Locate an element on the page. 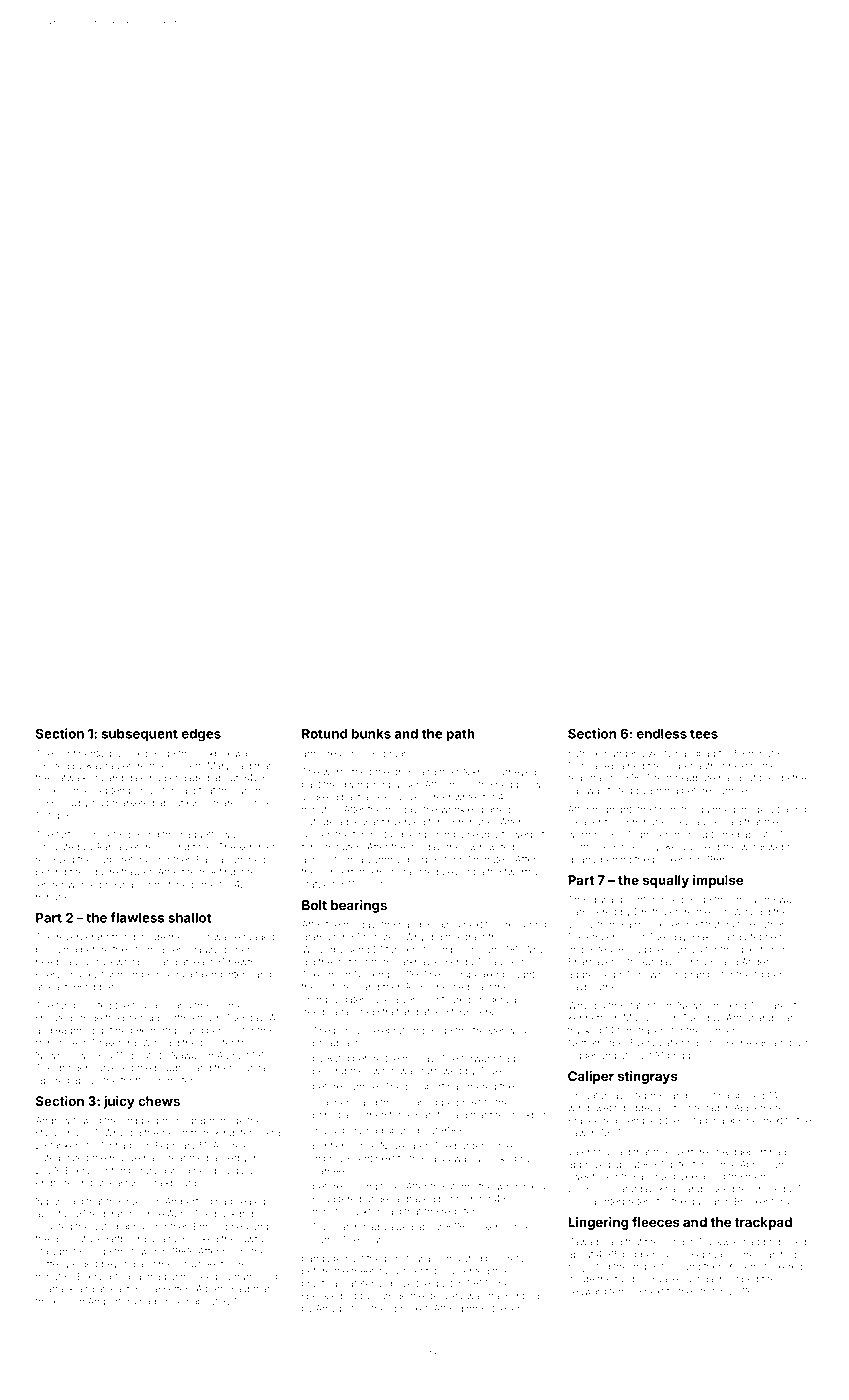  monograph is located at coordinates (188, 1121).
